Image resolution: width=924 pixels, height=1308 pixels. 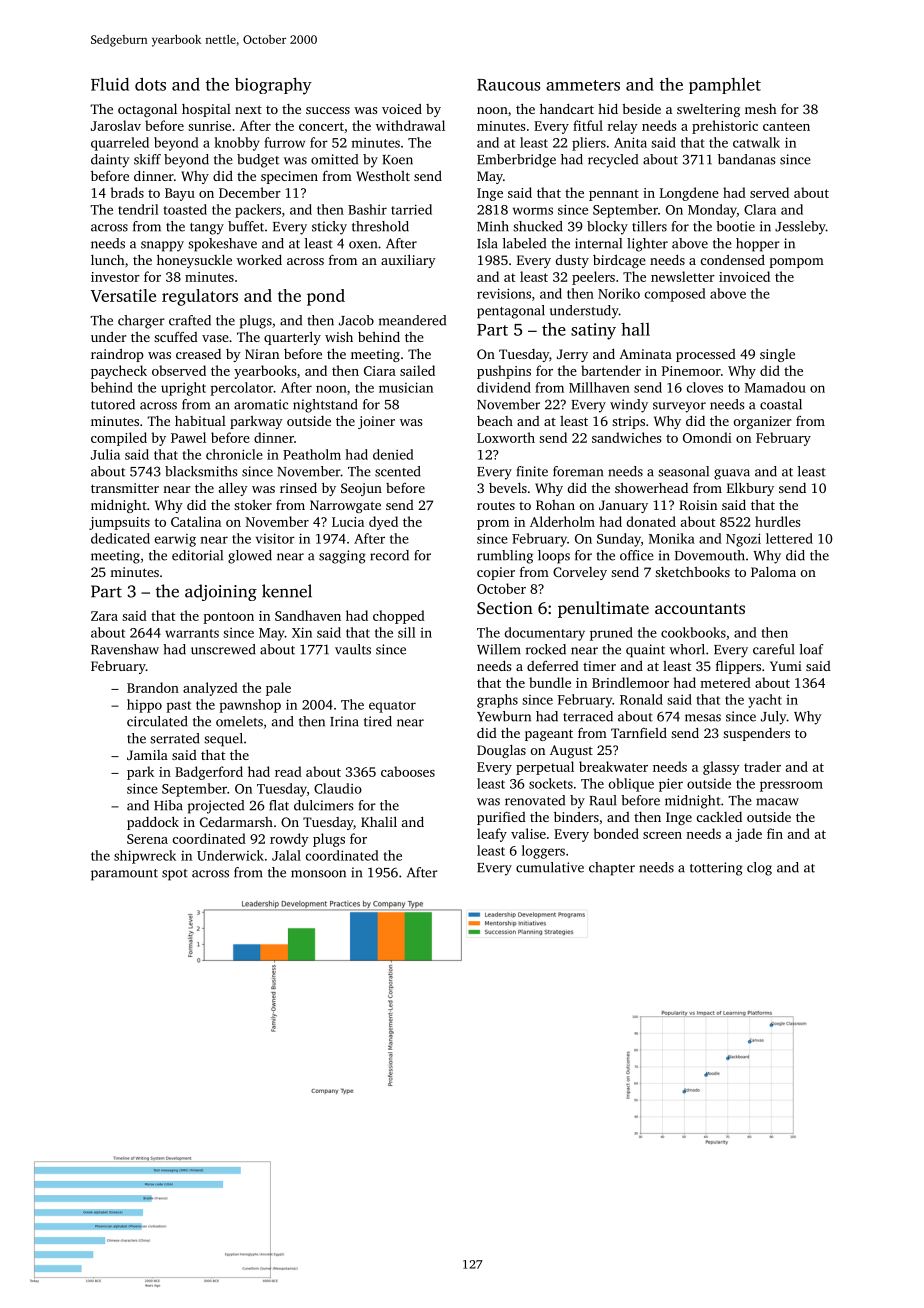 I want to click on Jalal, so click(x=286, y=855).
